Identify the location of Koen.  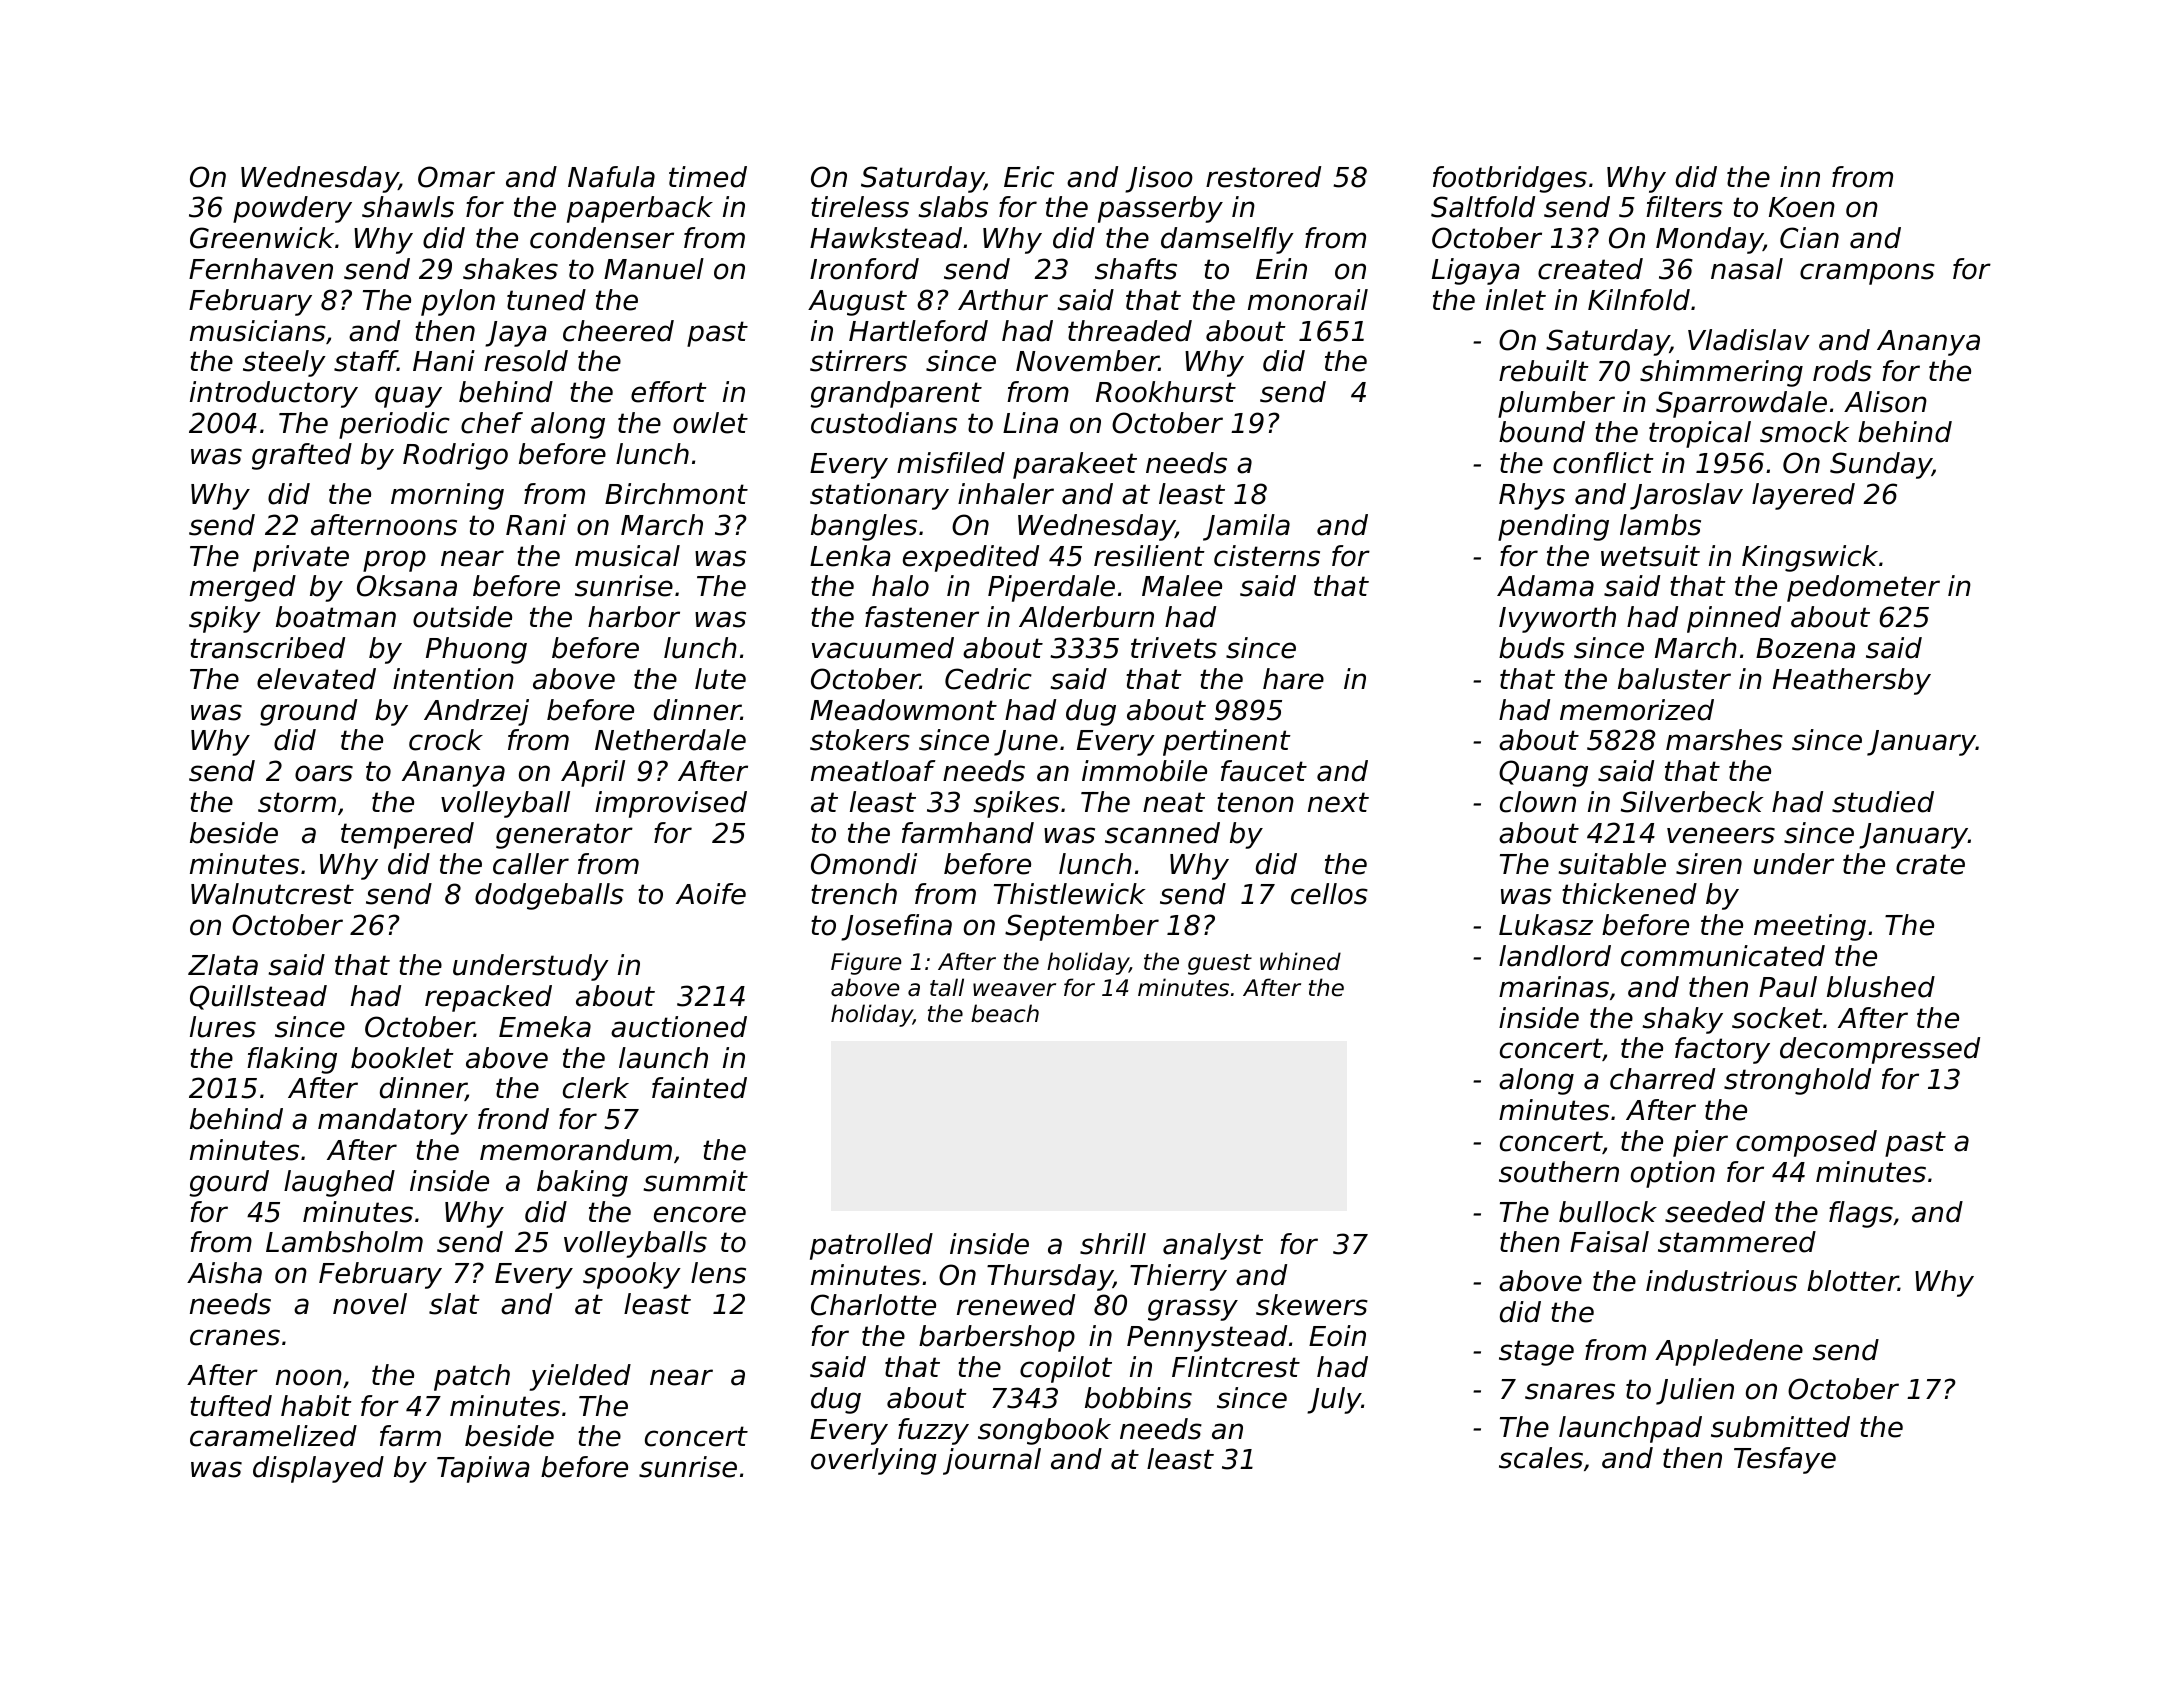
(1802, 207).
